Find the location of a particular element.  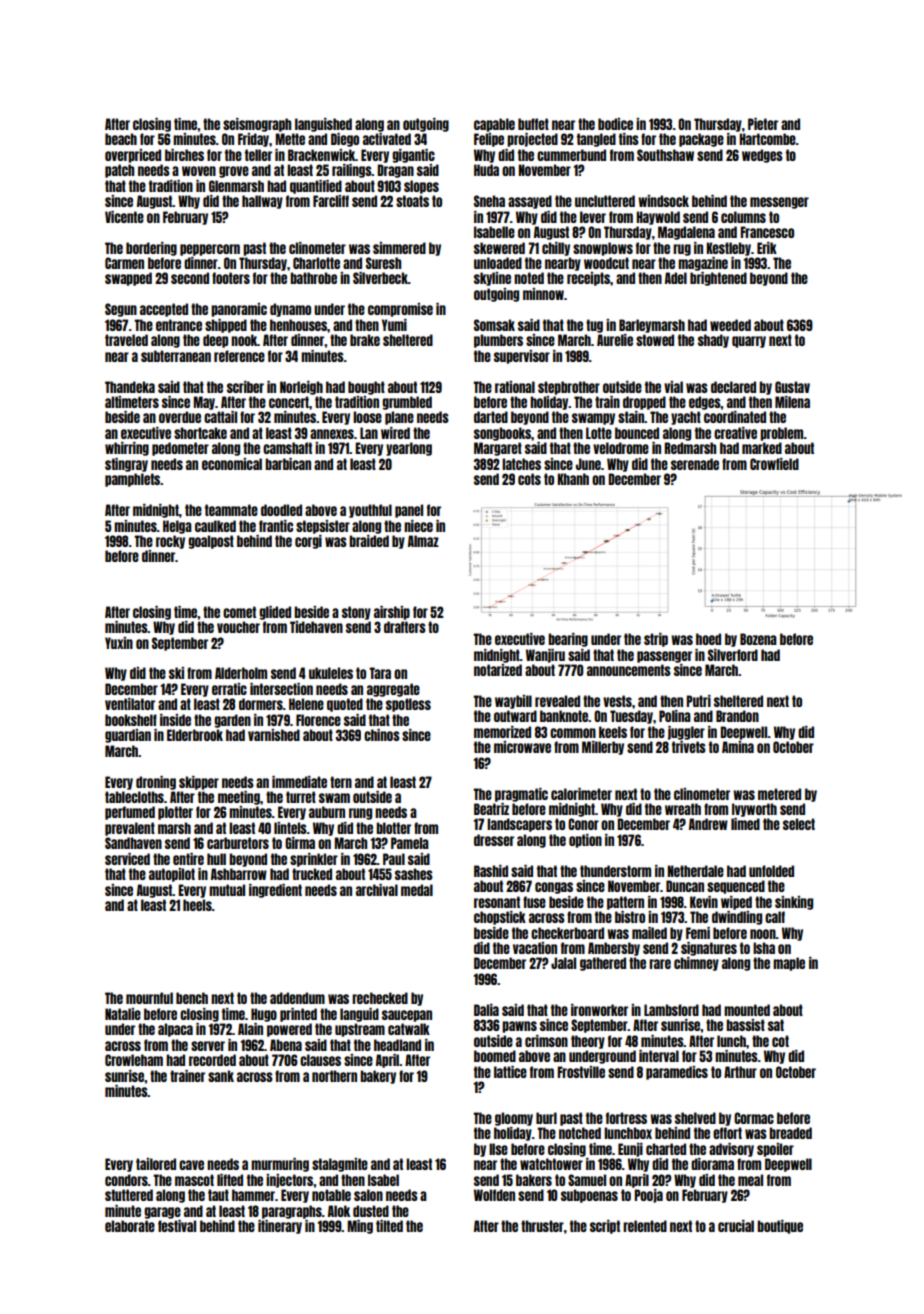

Paul is located at coordinates (394, 859).
